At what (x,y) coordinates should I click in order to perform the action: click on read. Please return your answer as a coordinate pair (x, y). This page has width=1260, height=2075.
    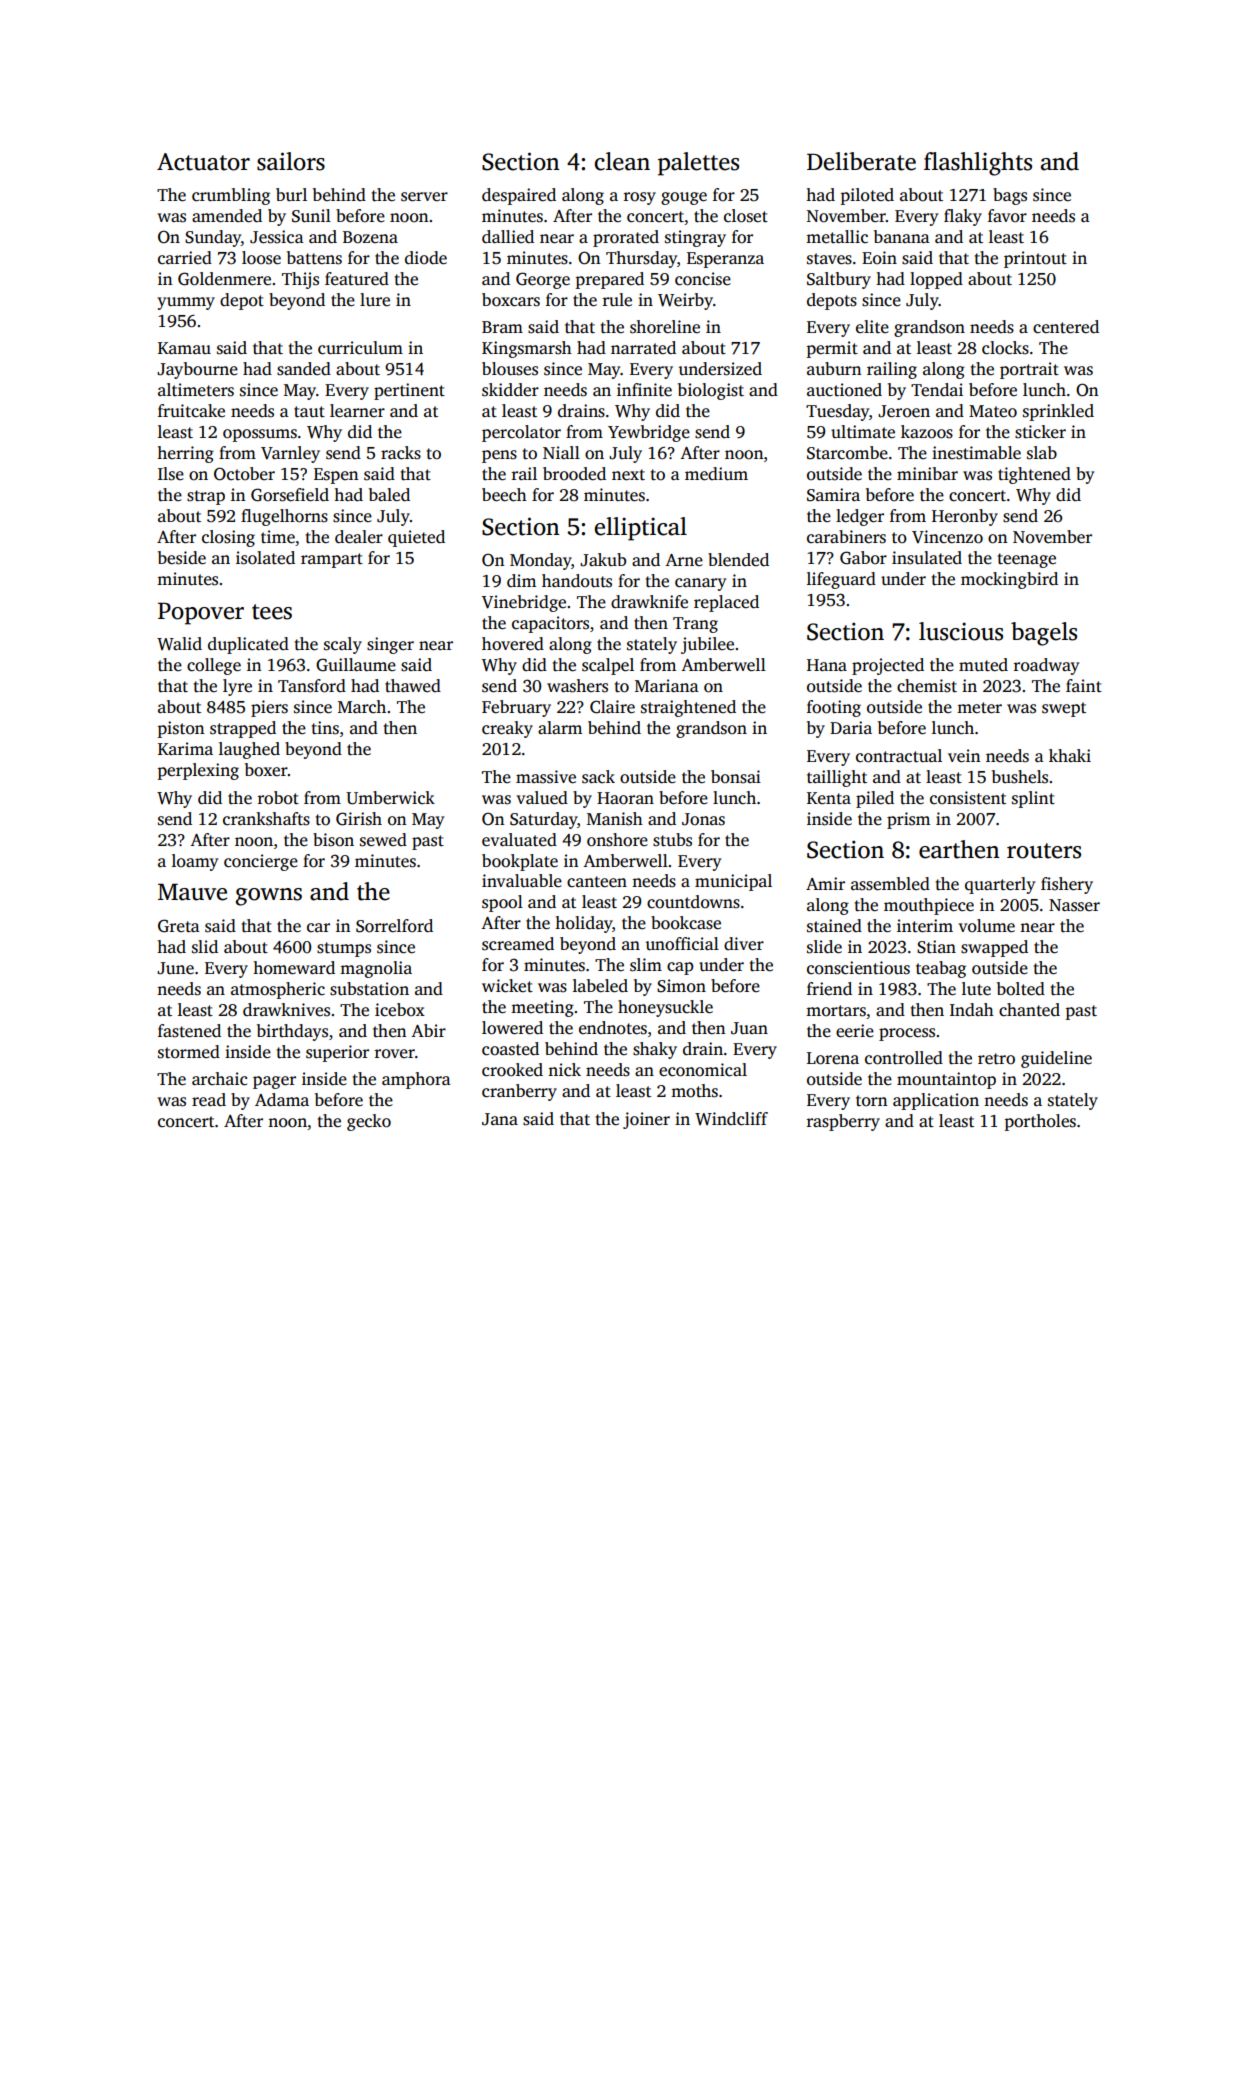
    Looking at the image, I should click on (209, 1100).
